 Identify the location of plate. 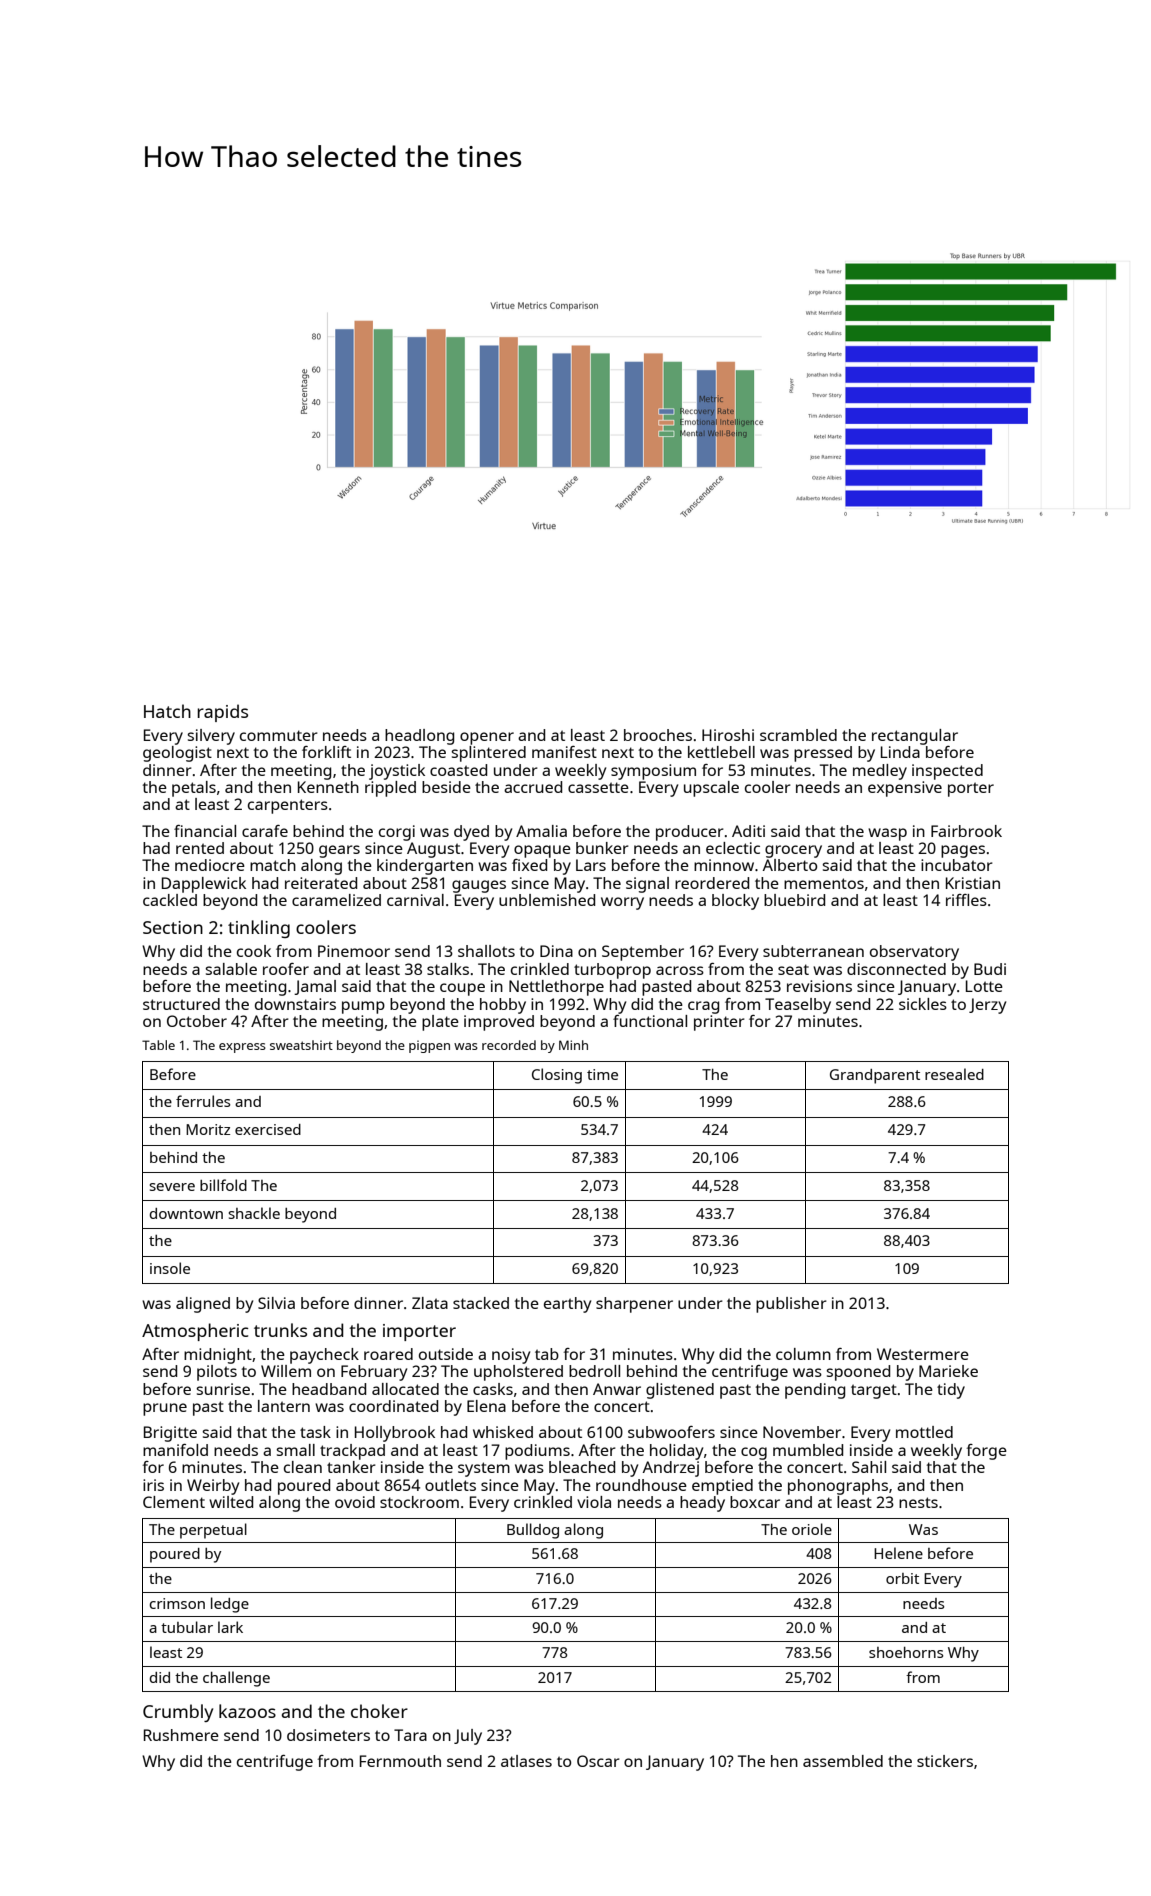
(440, 1023).
